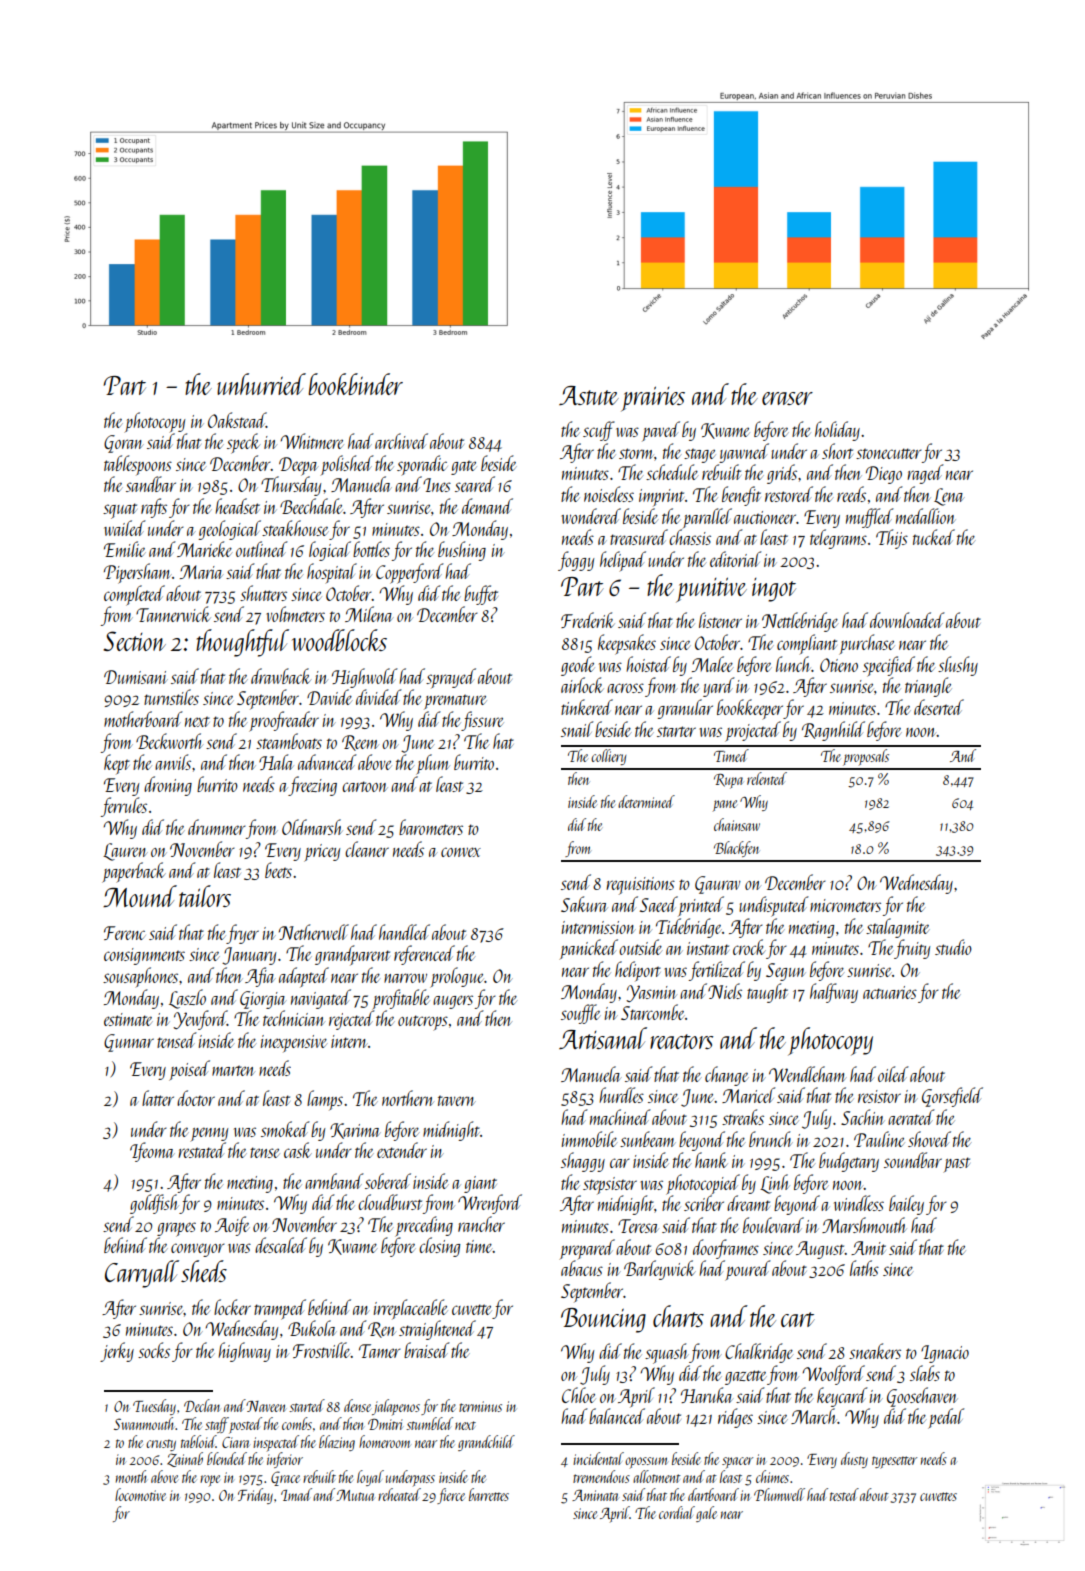 The image size is (1085, 1571). Describe the element at coordinates (787, 398) in the screenshot. I see `eraser` at that location.
